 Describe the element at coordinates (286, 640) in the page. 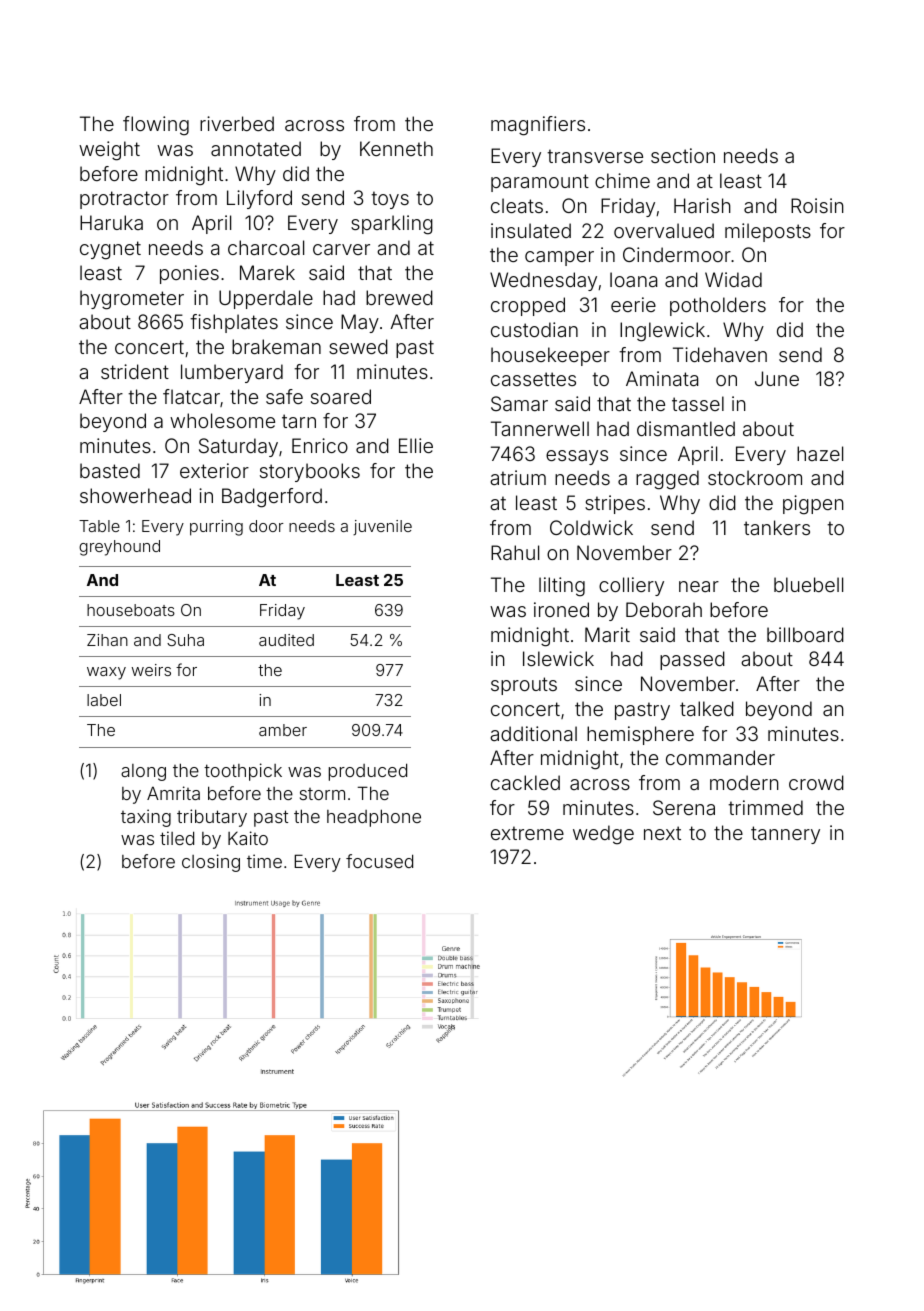

I see `audited` at that location.
